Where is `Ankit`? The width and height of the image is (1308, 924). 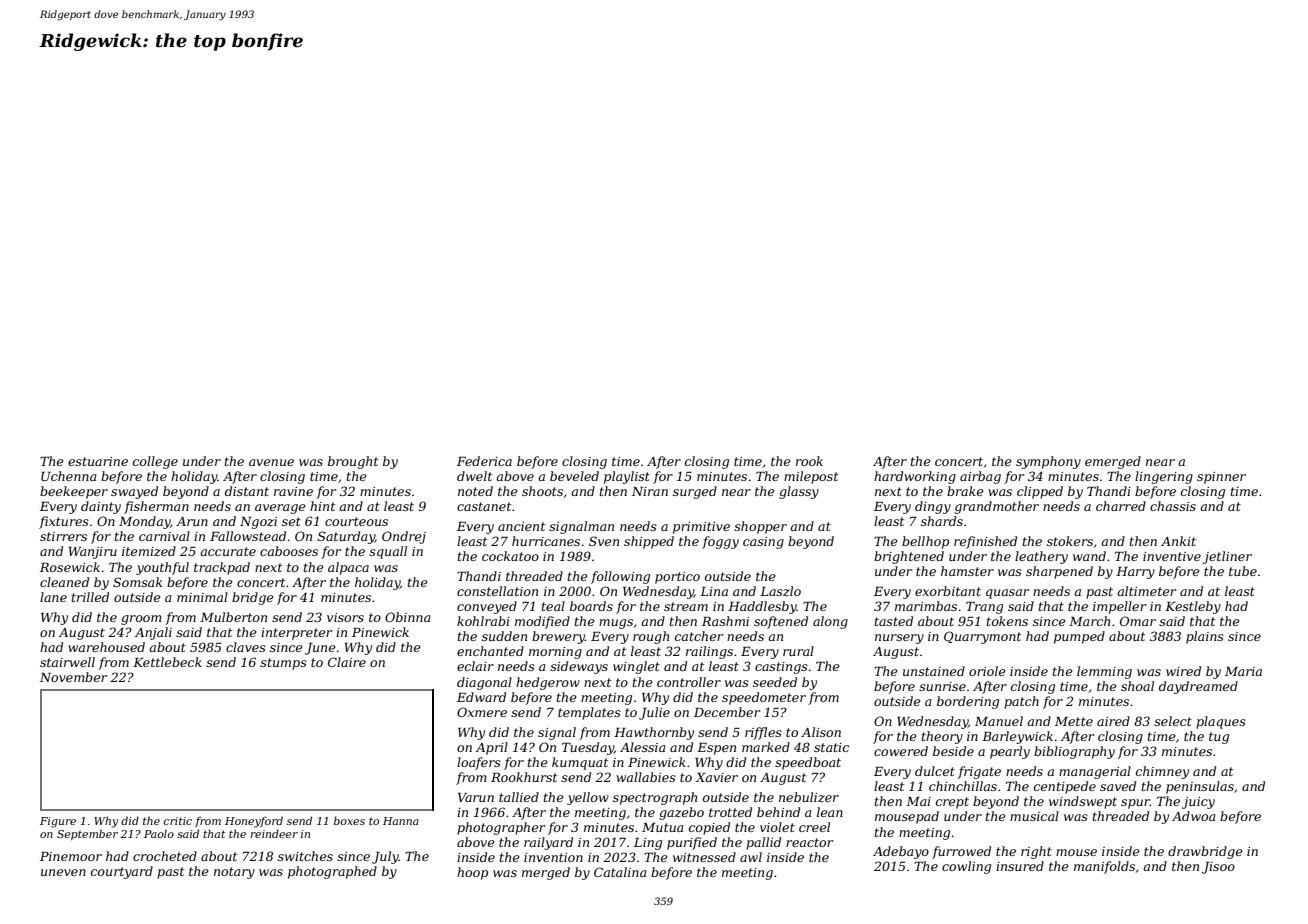
Ankit is located at coordinates (1178, 541).
